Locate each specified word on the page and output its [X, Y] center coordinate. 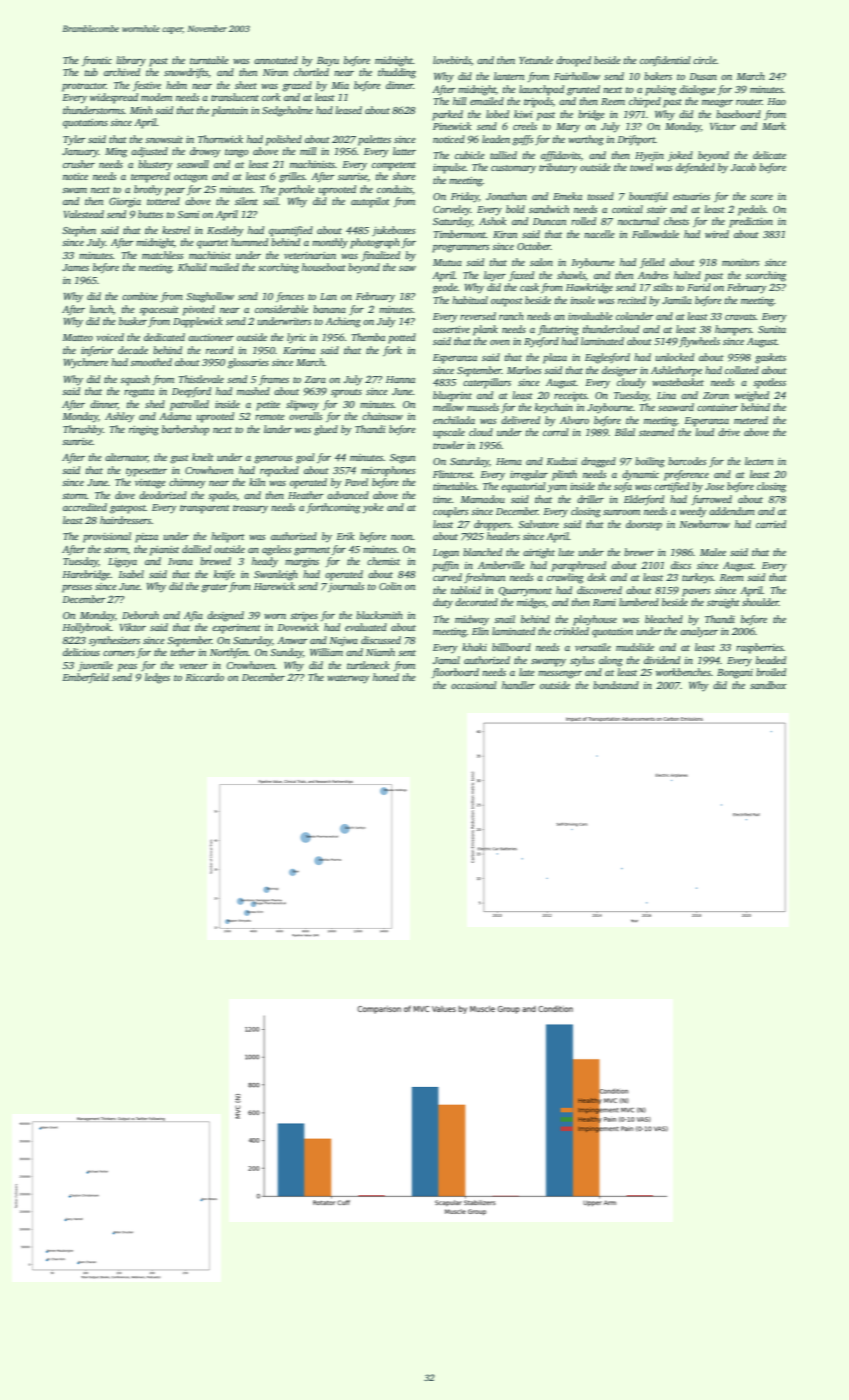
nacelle [599, 234]
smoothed [151, 362]
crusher [79, 164]
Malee [713, 552]
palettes [374, 140]
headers [503, 536]
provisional [107, 537]
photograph [375, 243]
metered [751, 420]
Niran [275, 72]
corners [119, 653]
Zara [315, 379]
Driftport [636, 140]
